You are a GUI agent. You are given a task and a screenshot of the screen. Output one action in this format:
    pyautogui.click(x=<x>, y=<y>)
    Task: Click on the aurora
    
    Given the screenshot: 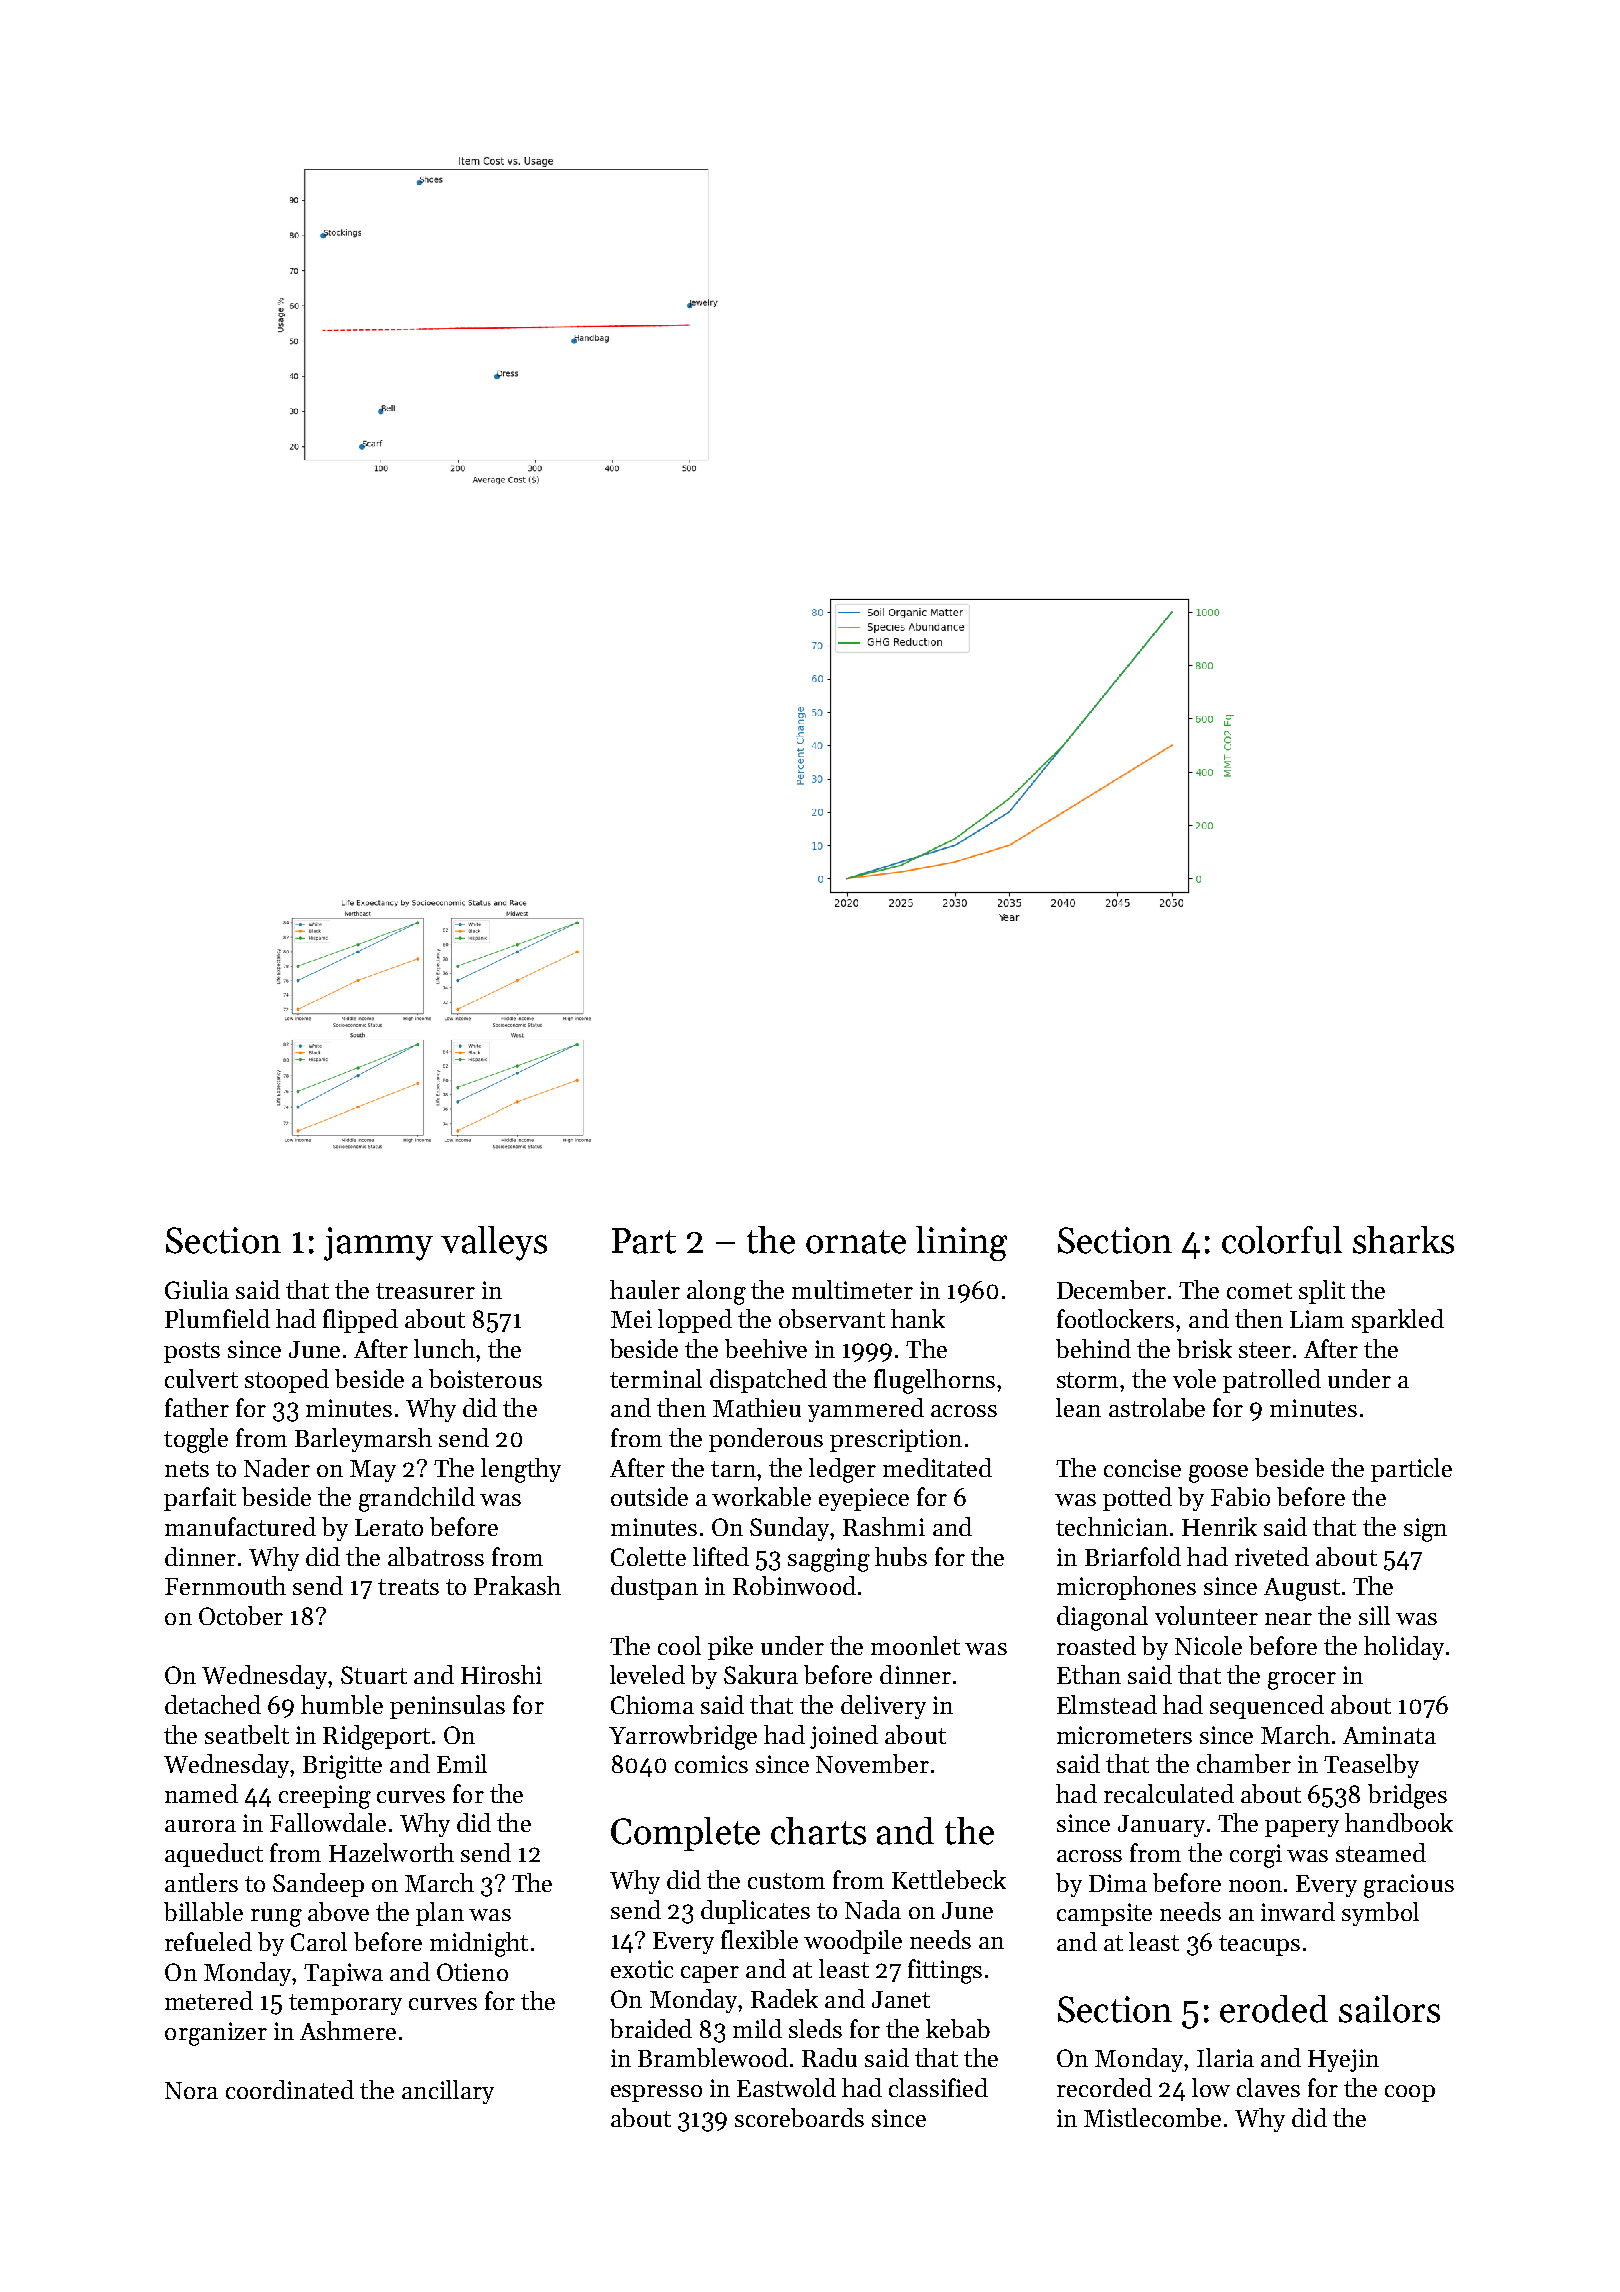 What is the action you would take?
    pyautogui.click(x=200, y=1826)
